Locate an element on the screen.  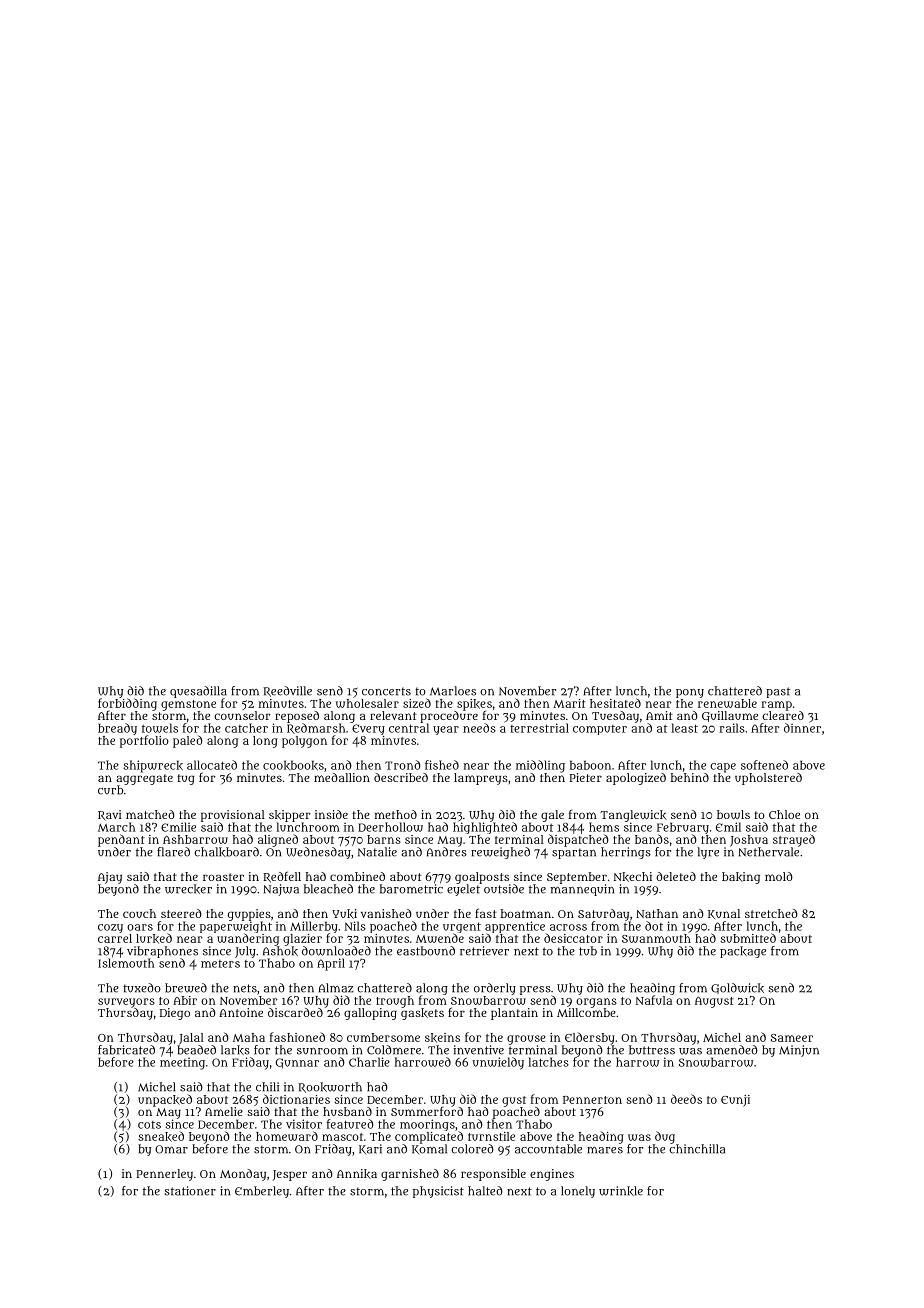
Chloe is located at coordinates (784, 814).
